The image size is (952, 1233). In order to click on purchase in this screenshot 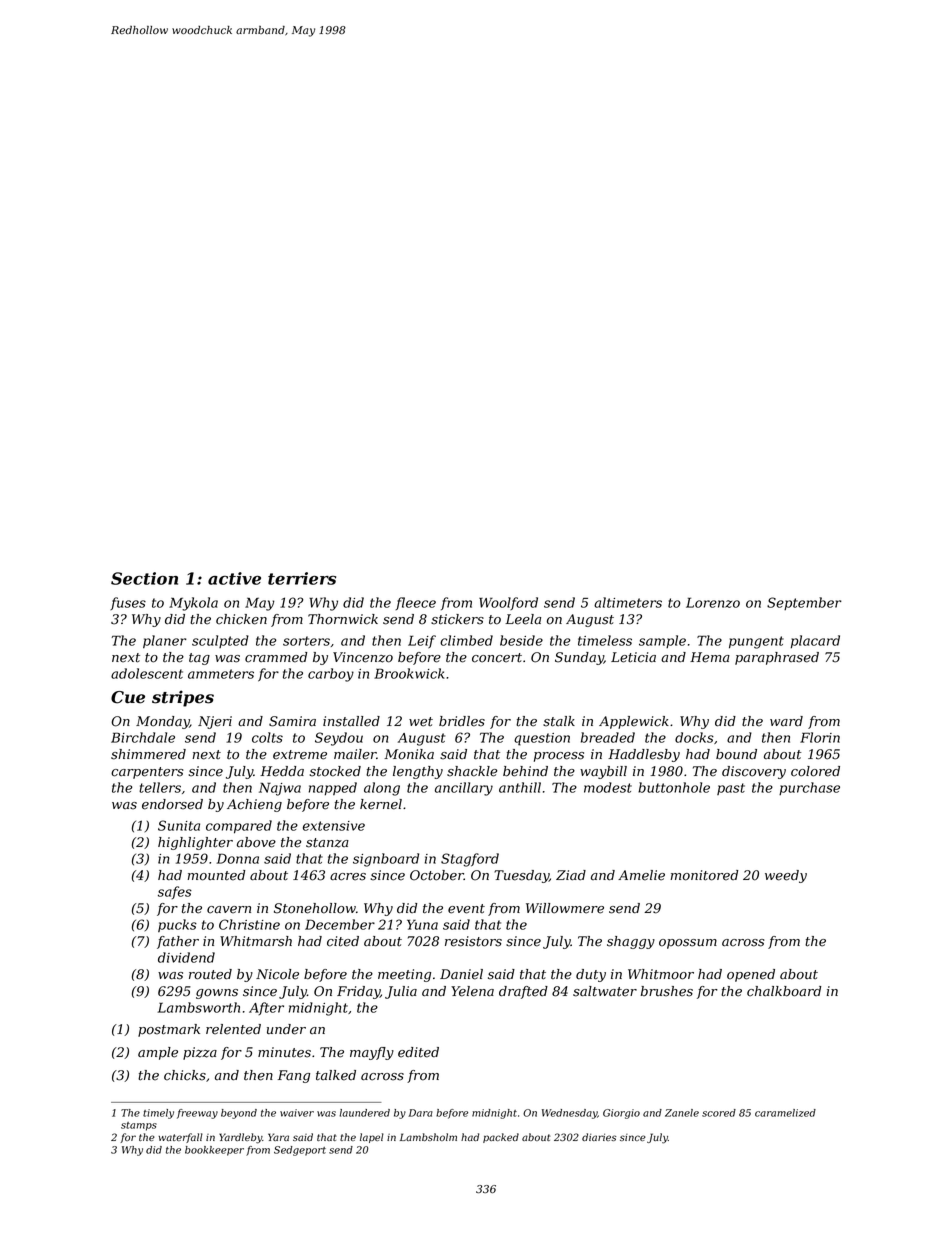, I will do `click(809, 788)`.
